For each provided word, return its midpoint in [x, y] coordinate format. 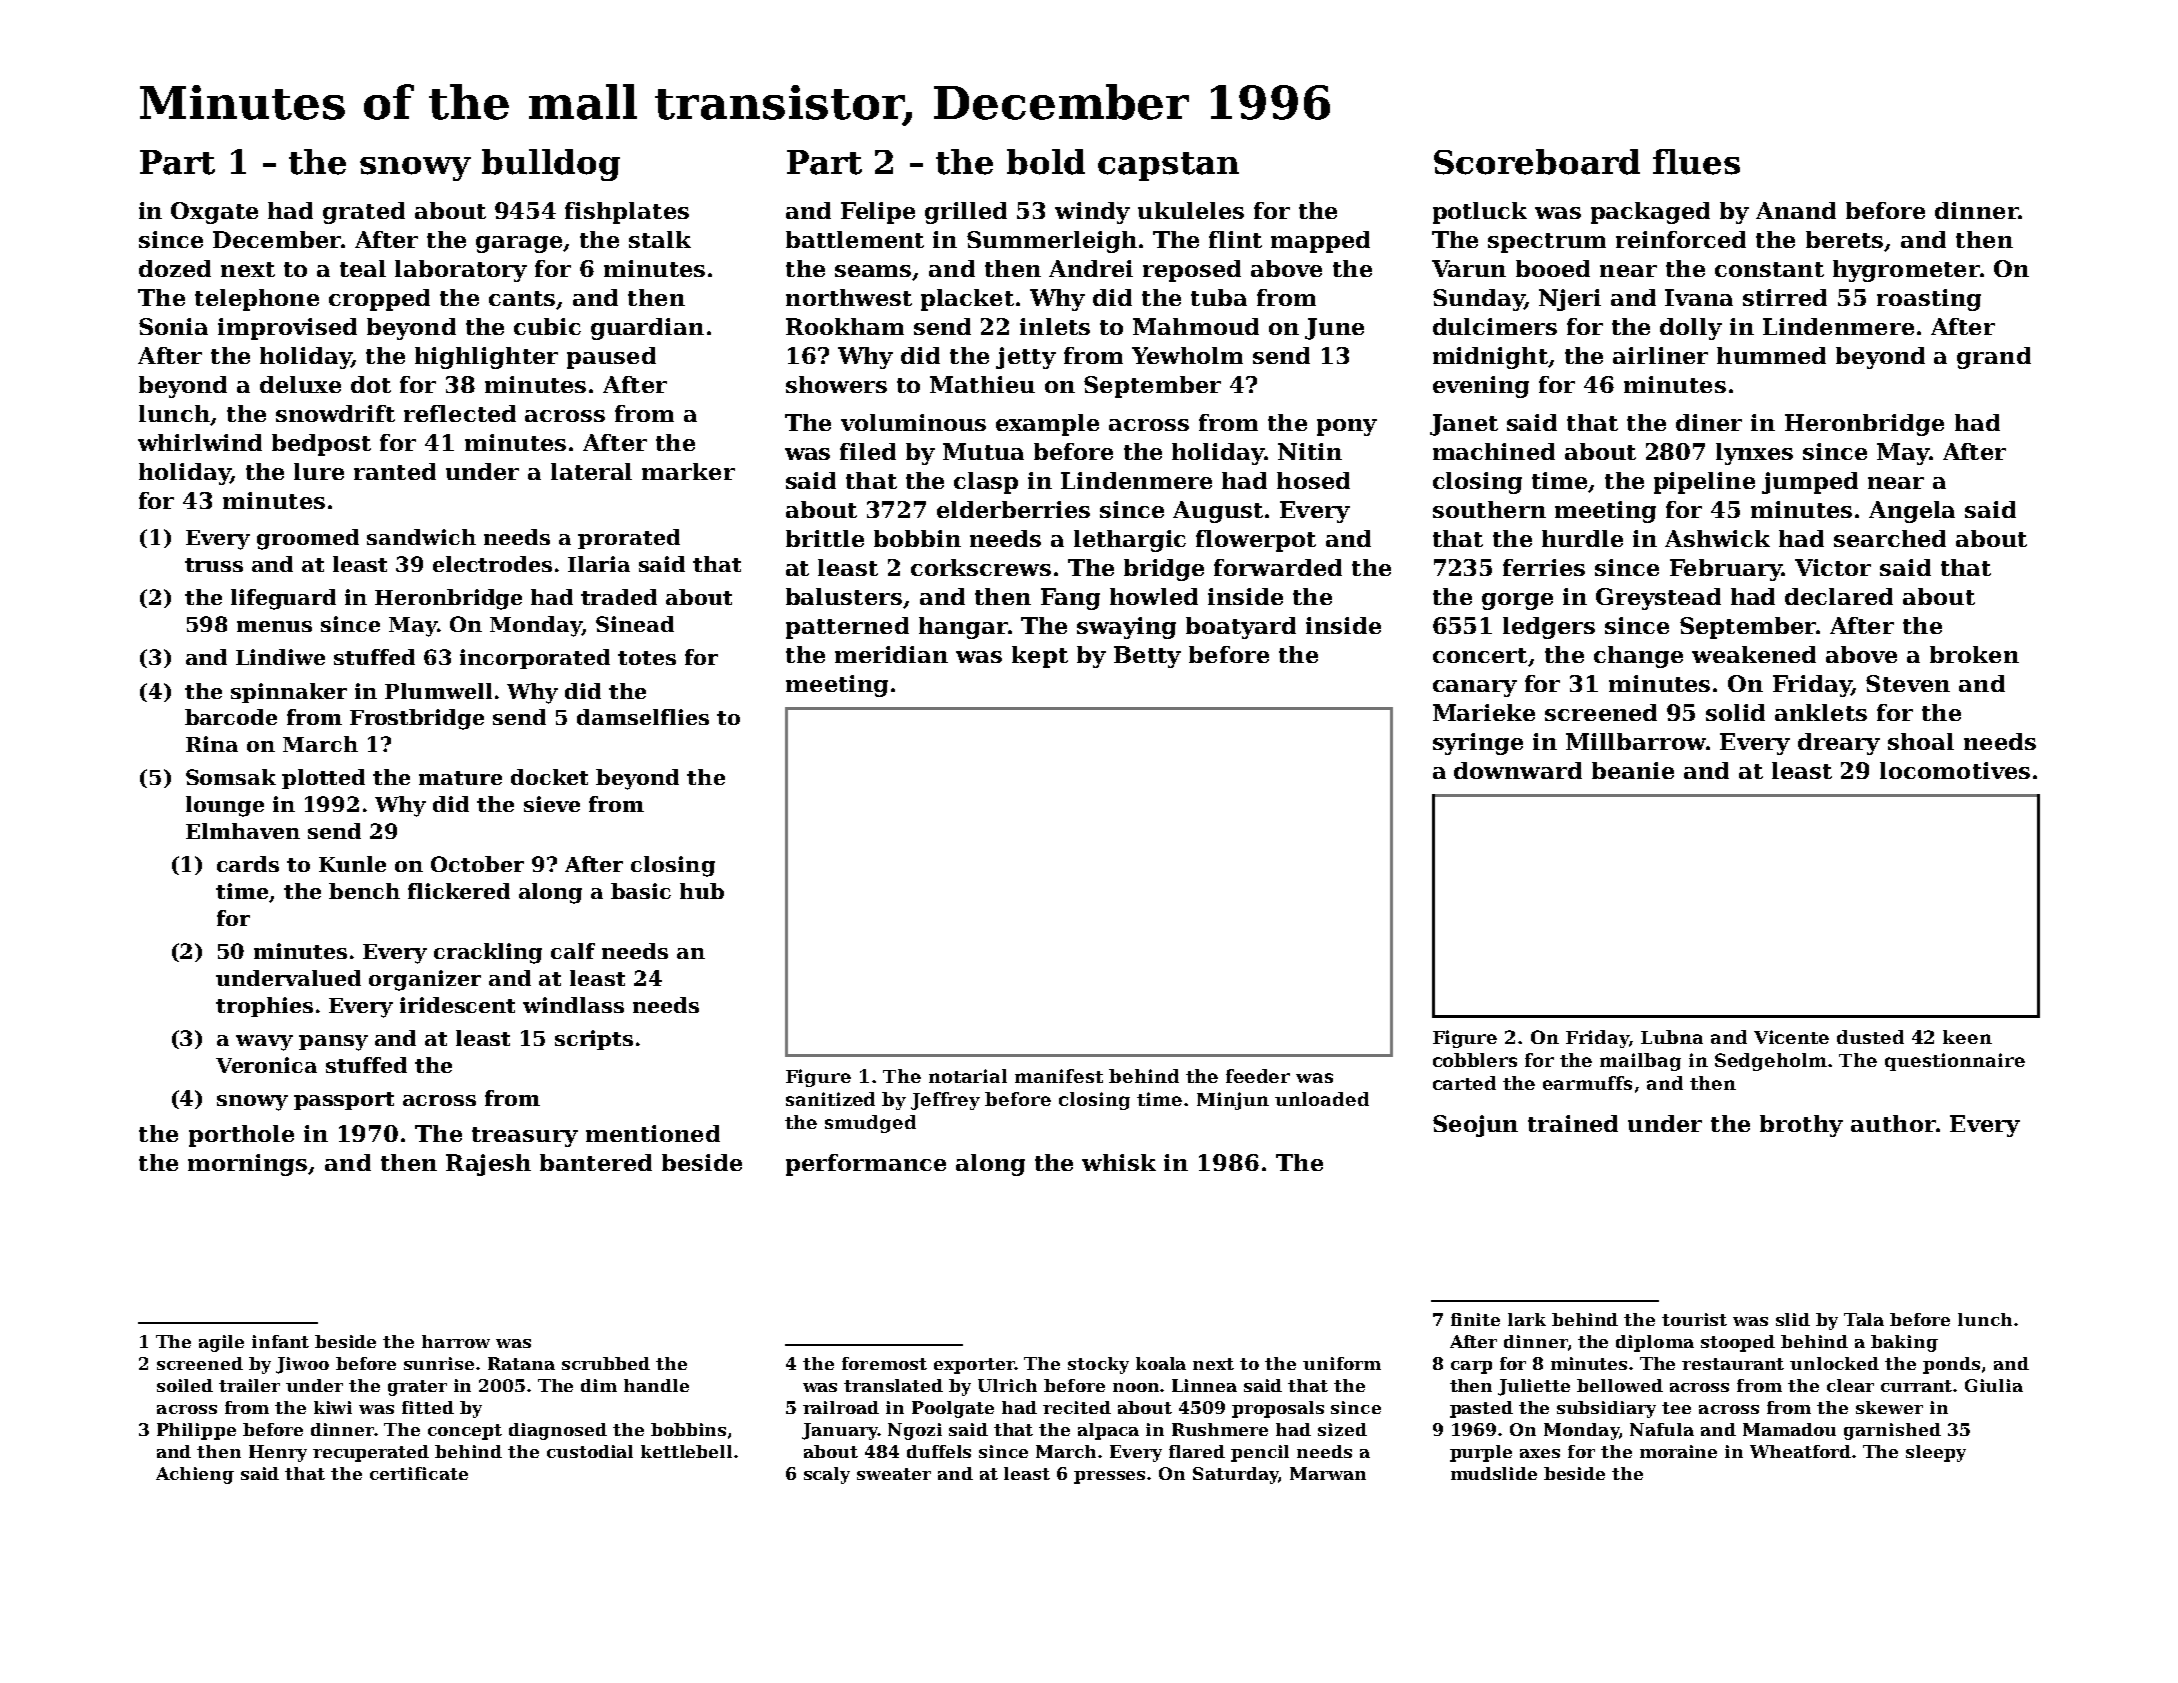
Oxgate [214, 213]
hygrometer [1906, 271]
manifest [1059, 1076]
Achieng [195, 1475]
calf [573, 951]
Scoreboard [1537, 162]
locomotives [1955, 770]
